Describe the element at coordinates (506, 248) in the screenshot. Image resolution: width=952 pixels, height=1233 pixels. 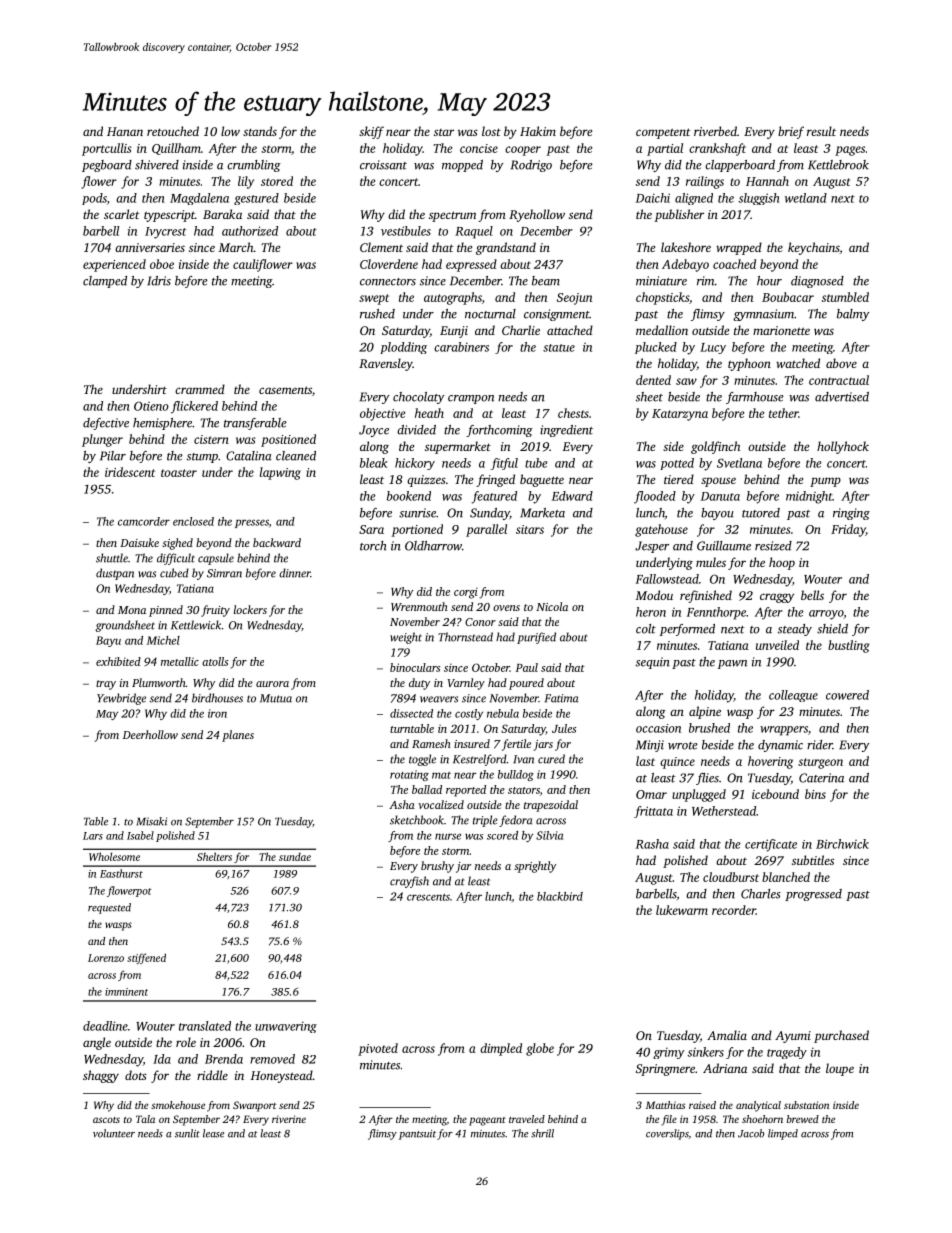
I see `grandstand` at that location.
